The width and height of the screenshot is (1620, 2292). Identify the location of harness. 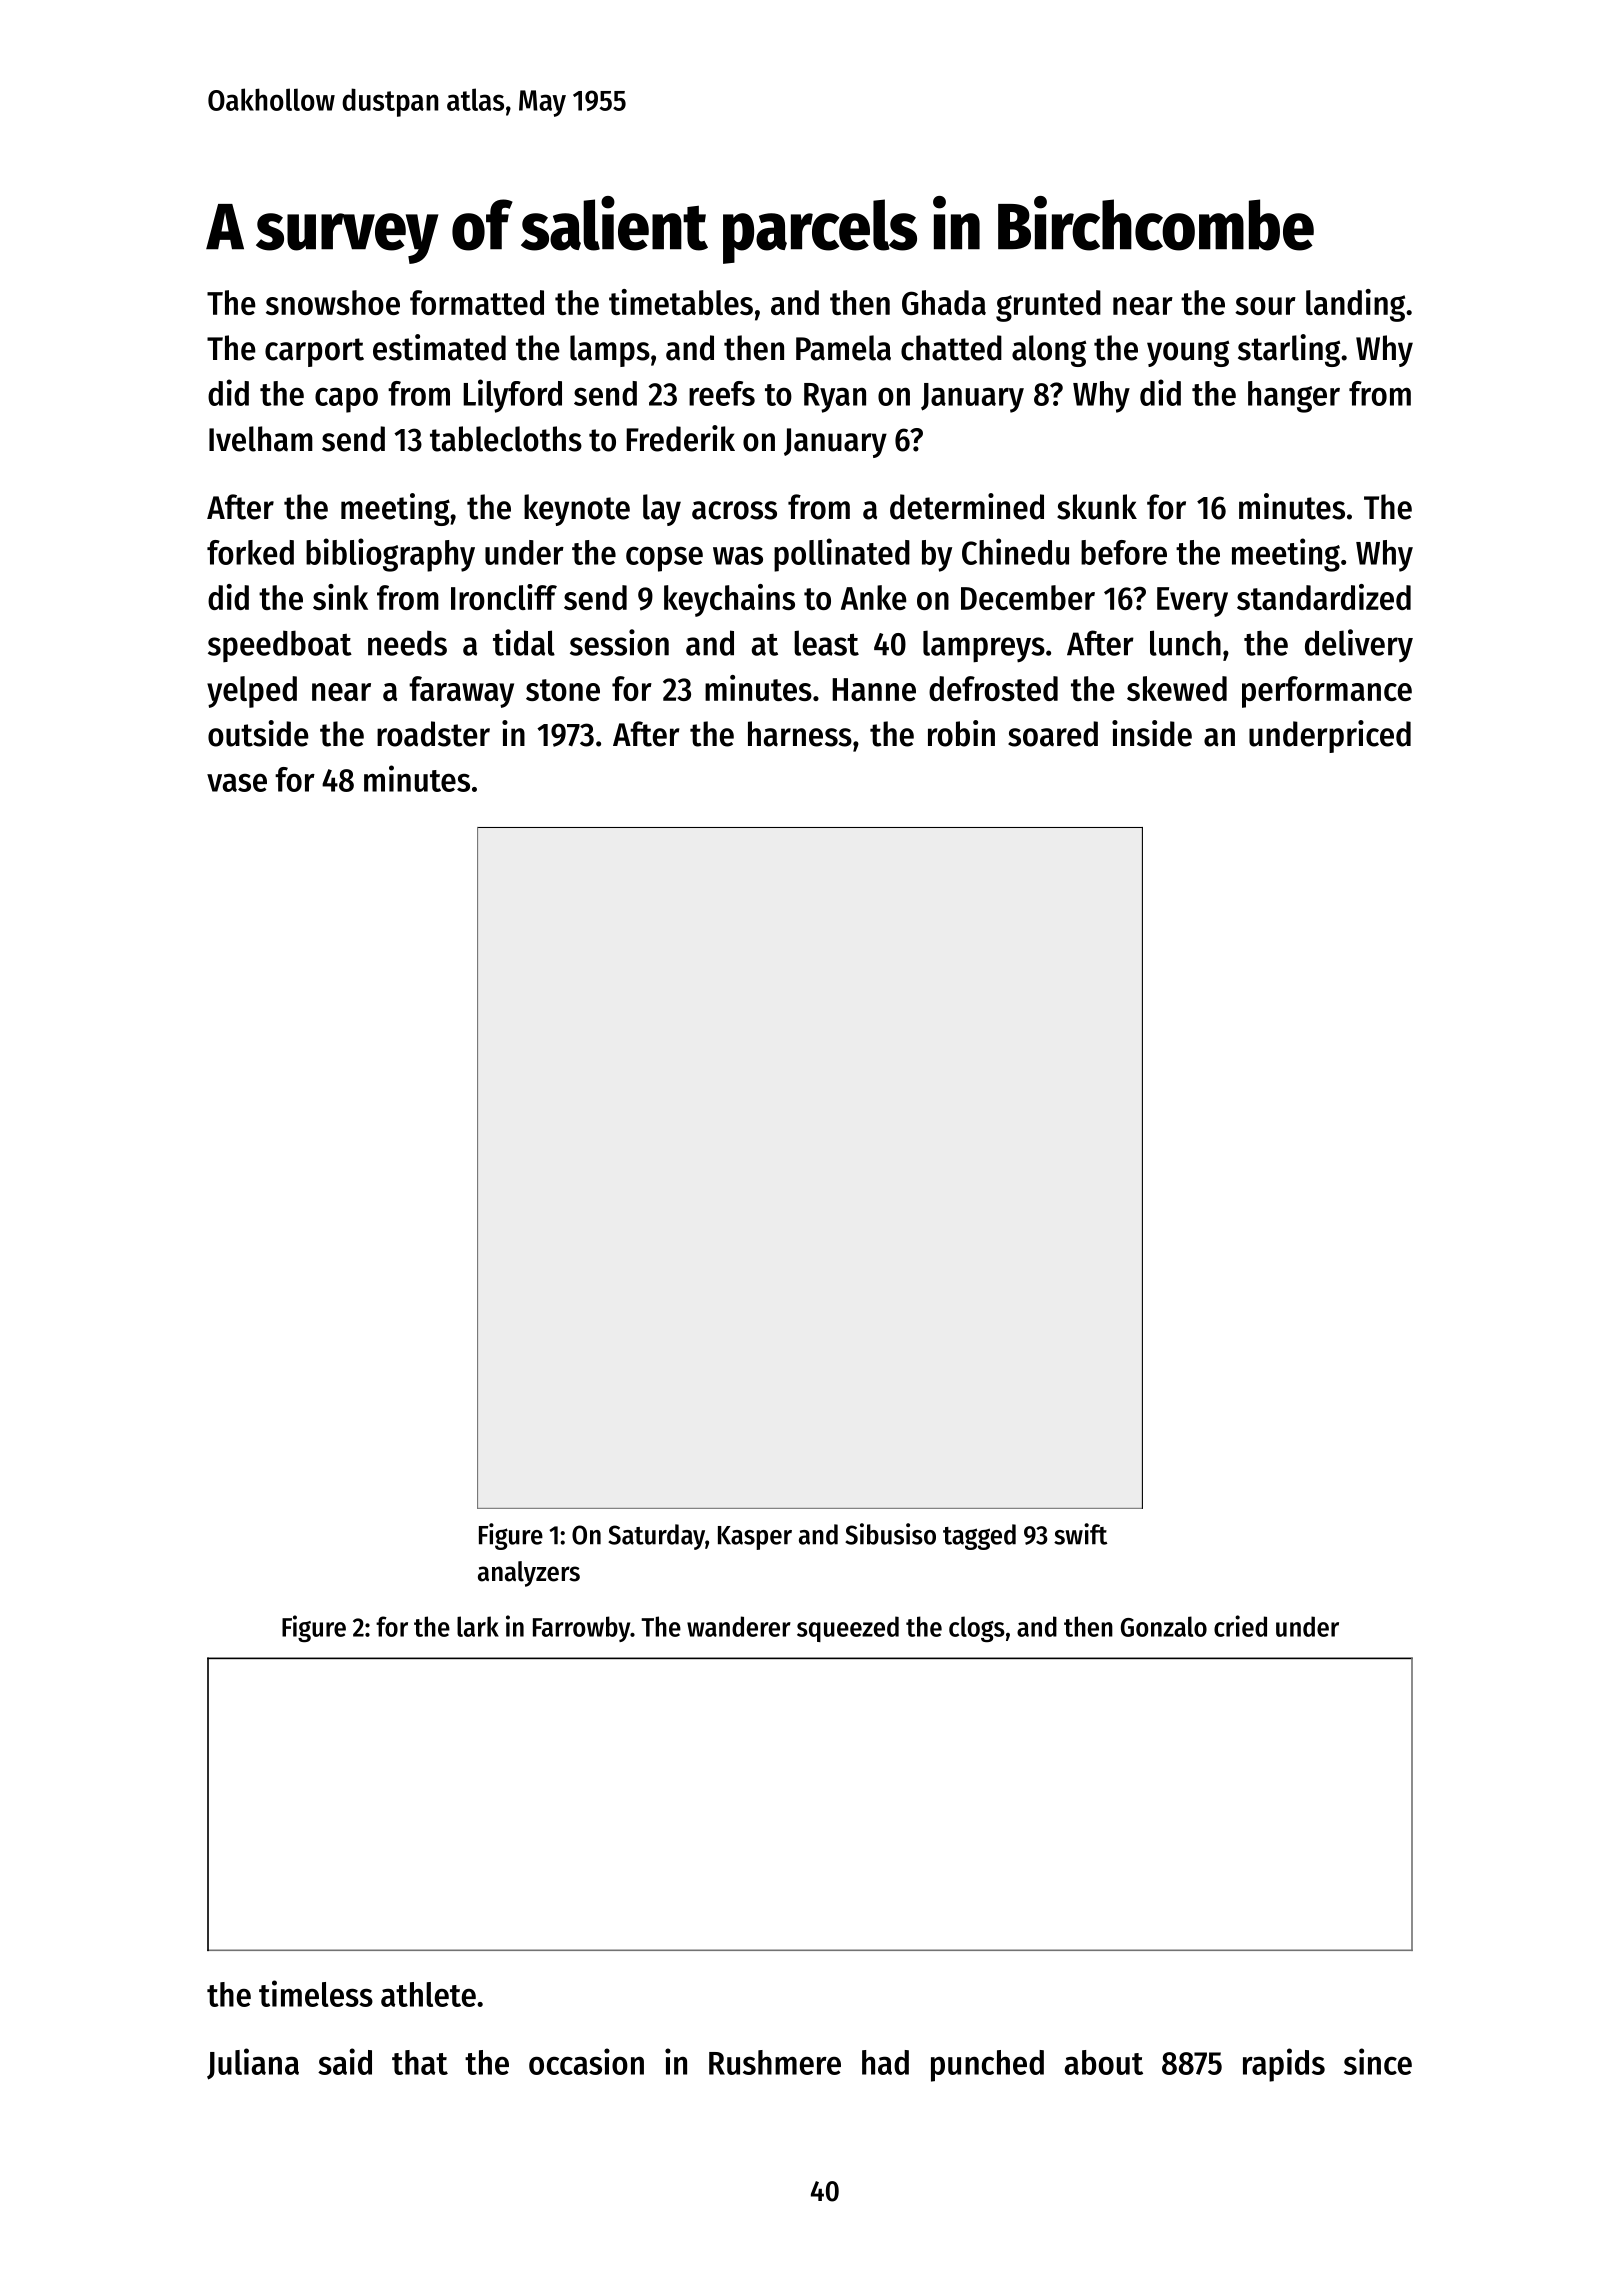
(800, 734).
